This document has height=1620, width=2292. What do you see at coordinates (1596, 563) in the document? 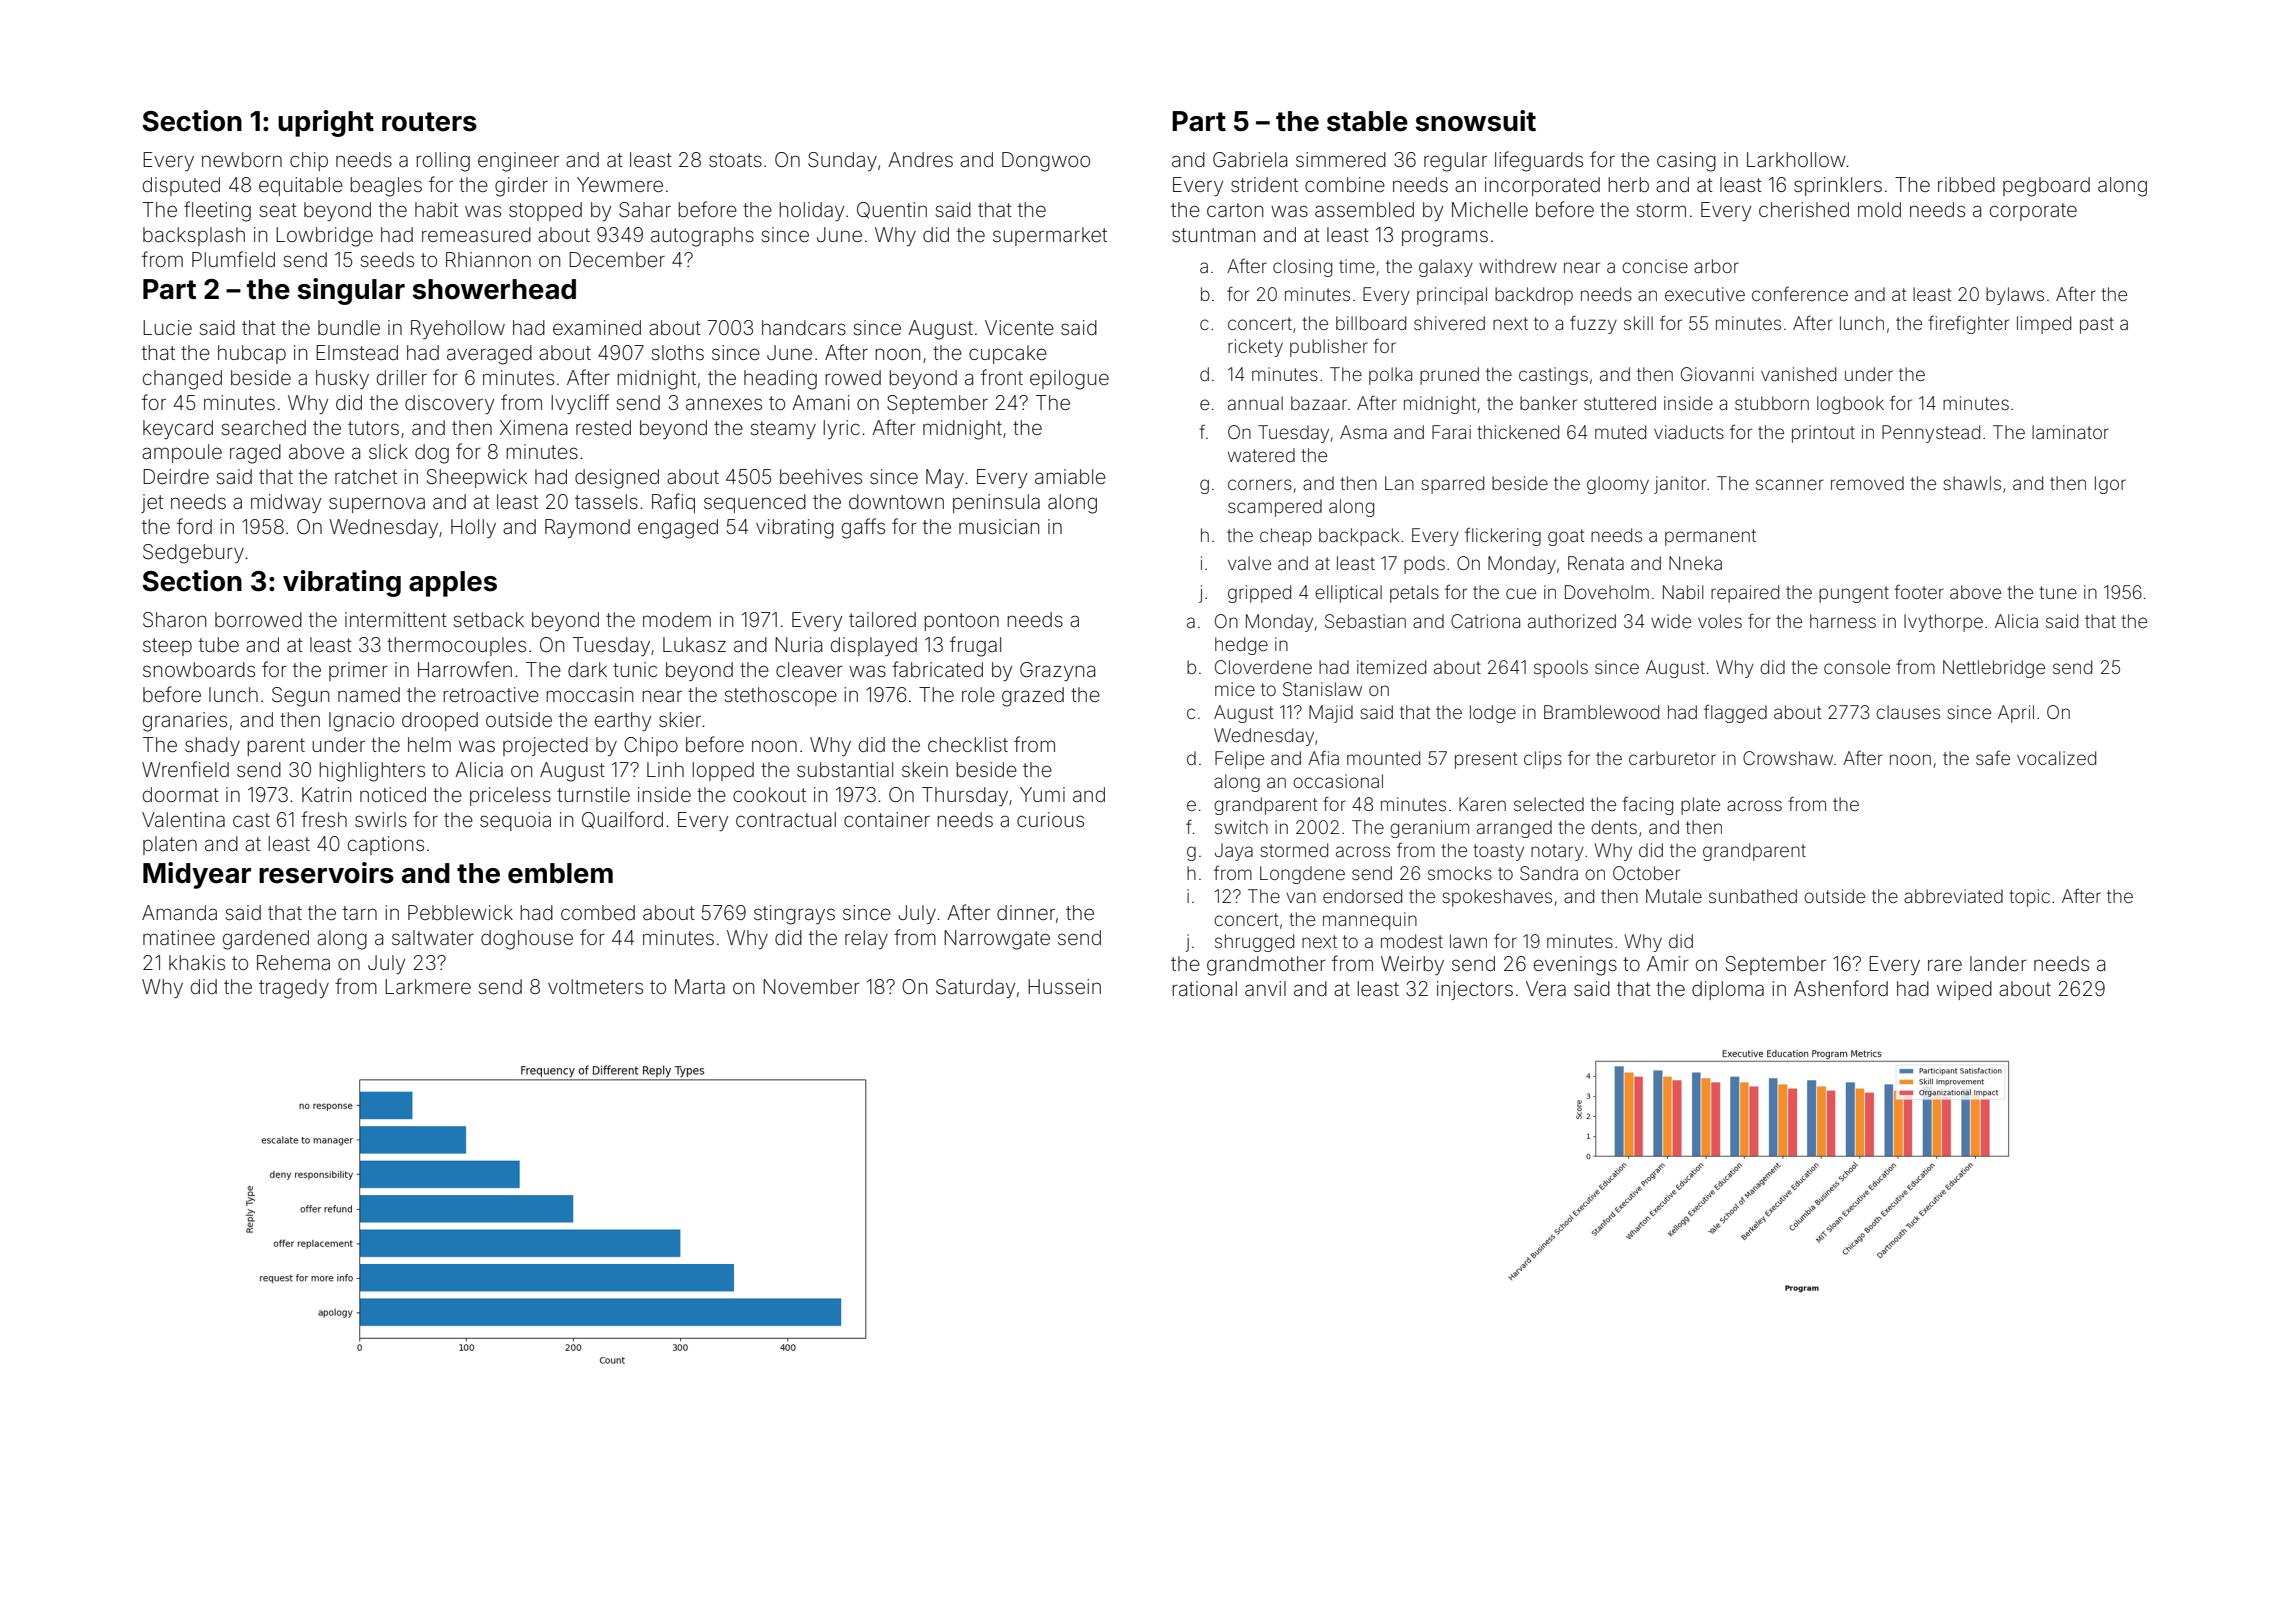
I see `Renata` at bounding box center [1596, 563].
